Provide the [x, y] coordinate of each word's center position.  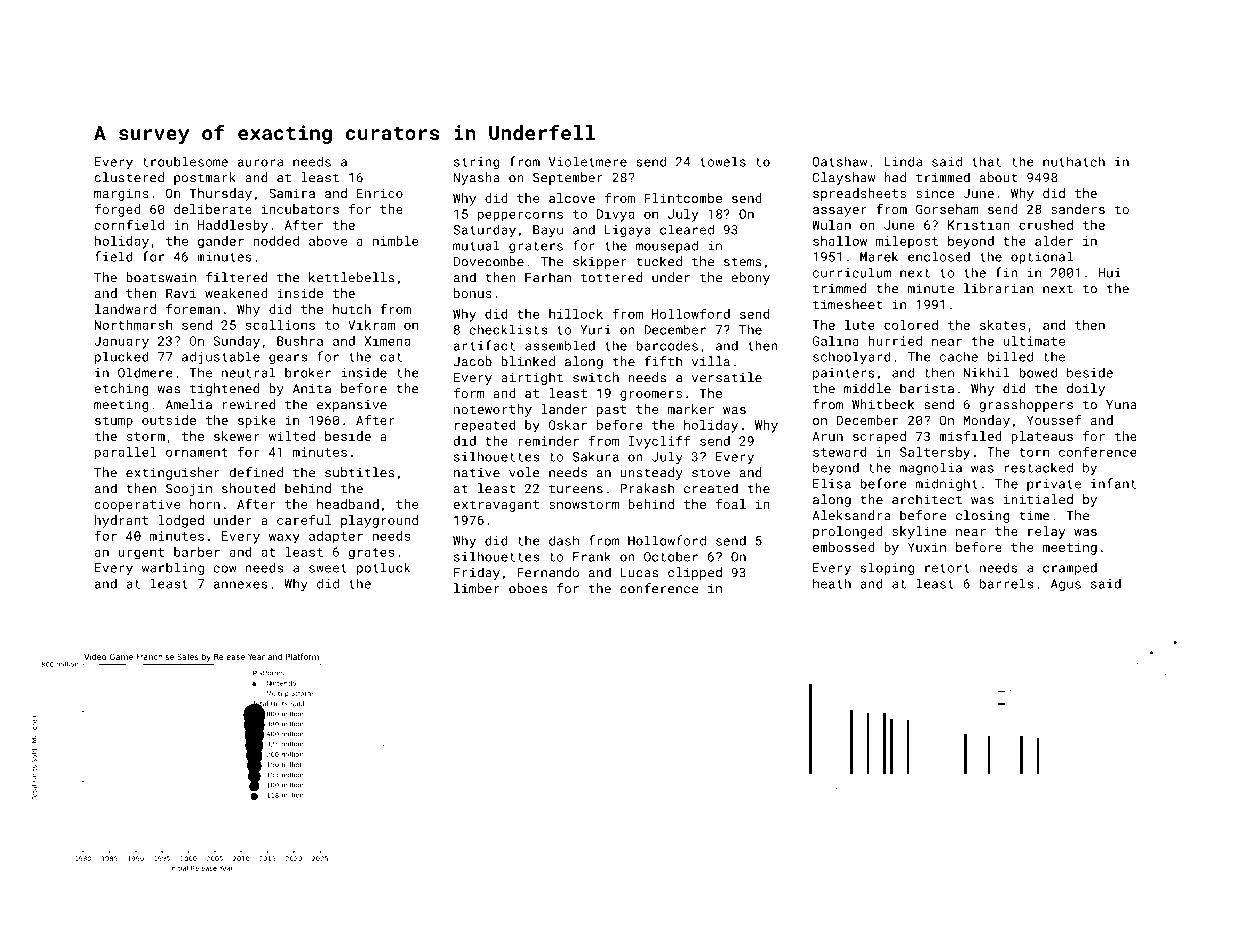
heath [832, 583]
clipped [695, 573]
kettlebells [352, 277]
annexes [241, 585]
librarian [998, 288]
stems [743, 262]
